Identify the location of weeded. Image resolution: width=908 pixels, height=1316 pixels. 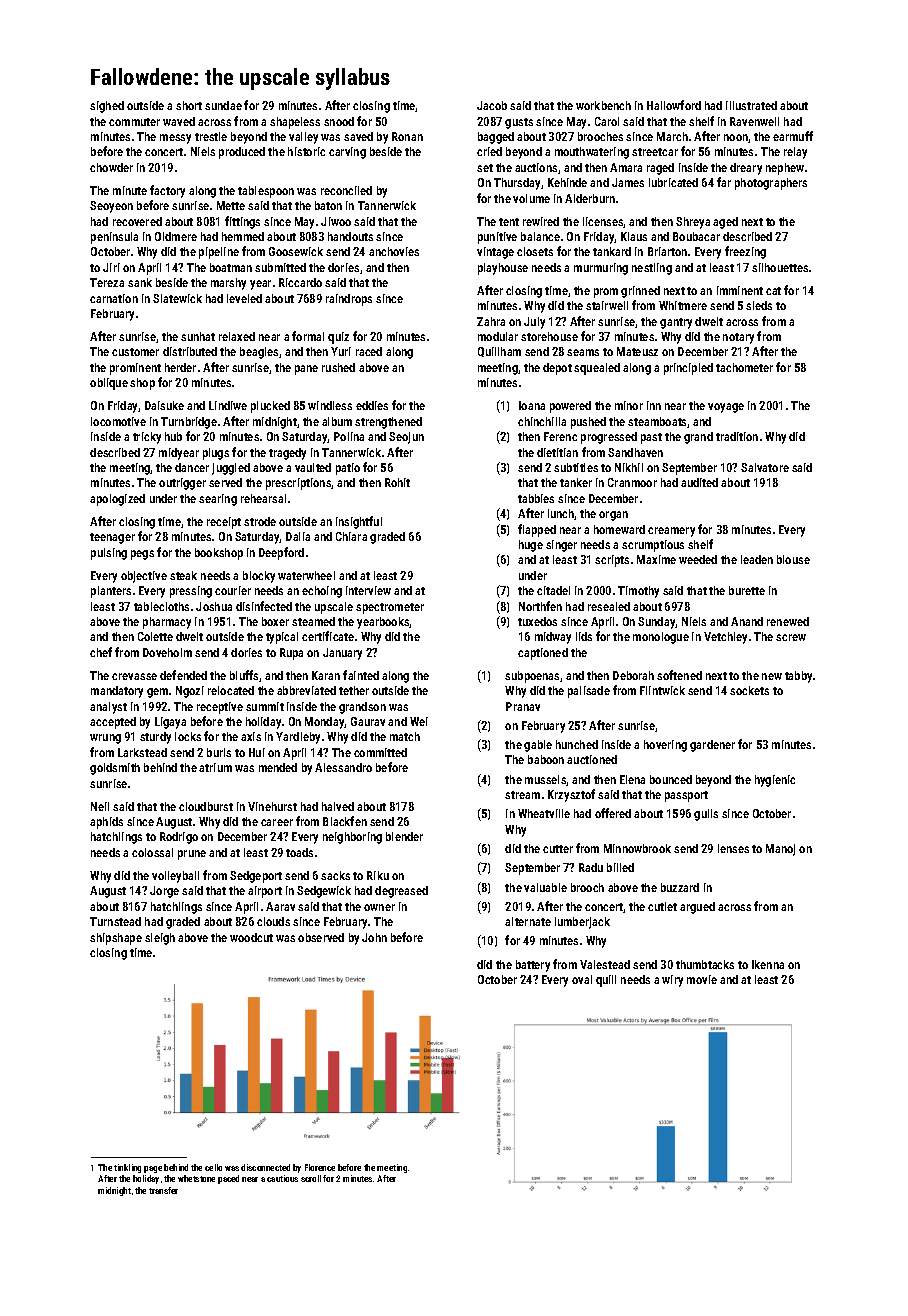
(698, 559).
